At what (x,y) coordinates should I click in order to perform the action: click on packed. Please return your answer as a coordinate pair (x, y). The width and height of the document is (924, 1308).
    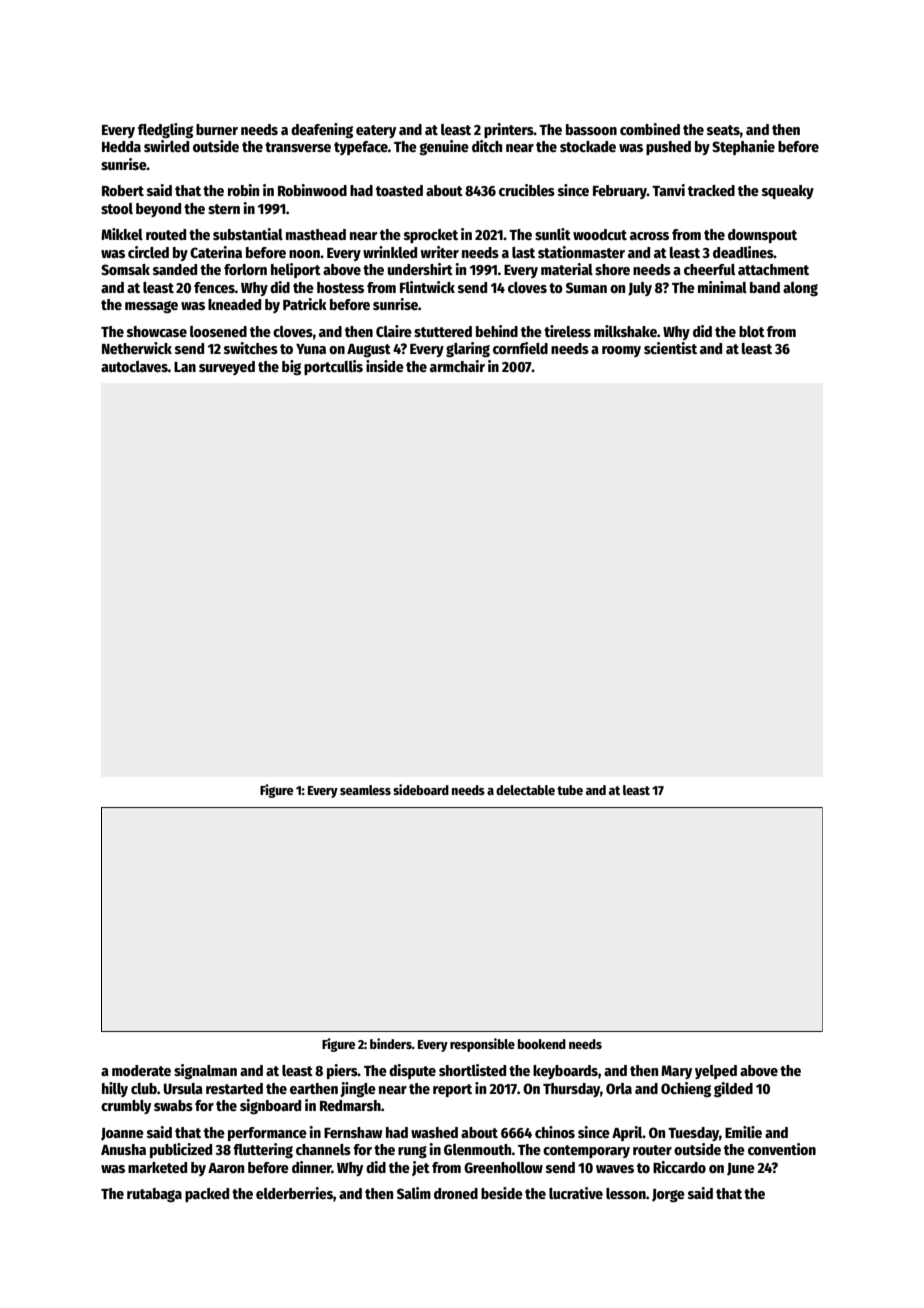
    Looking at the image, I should click on (207, 1195).
